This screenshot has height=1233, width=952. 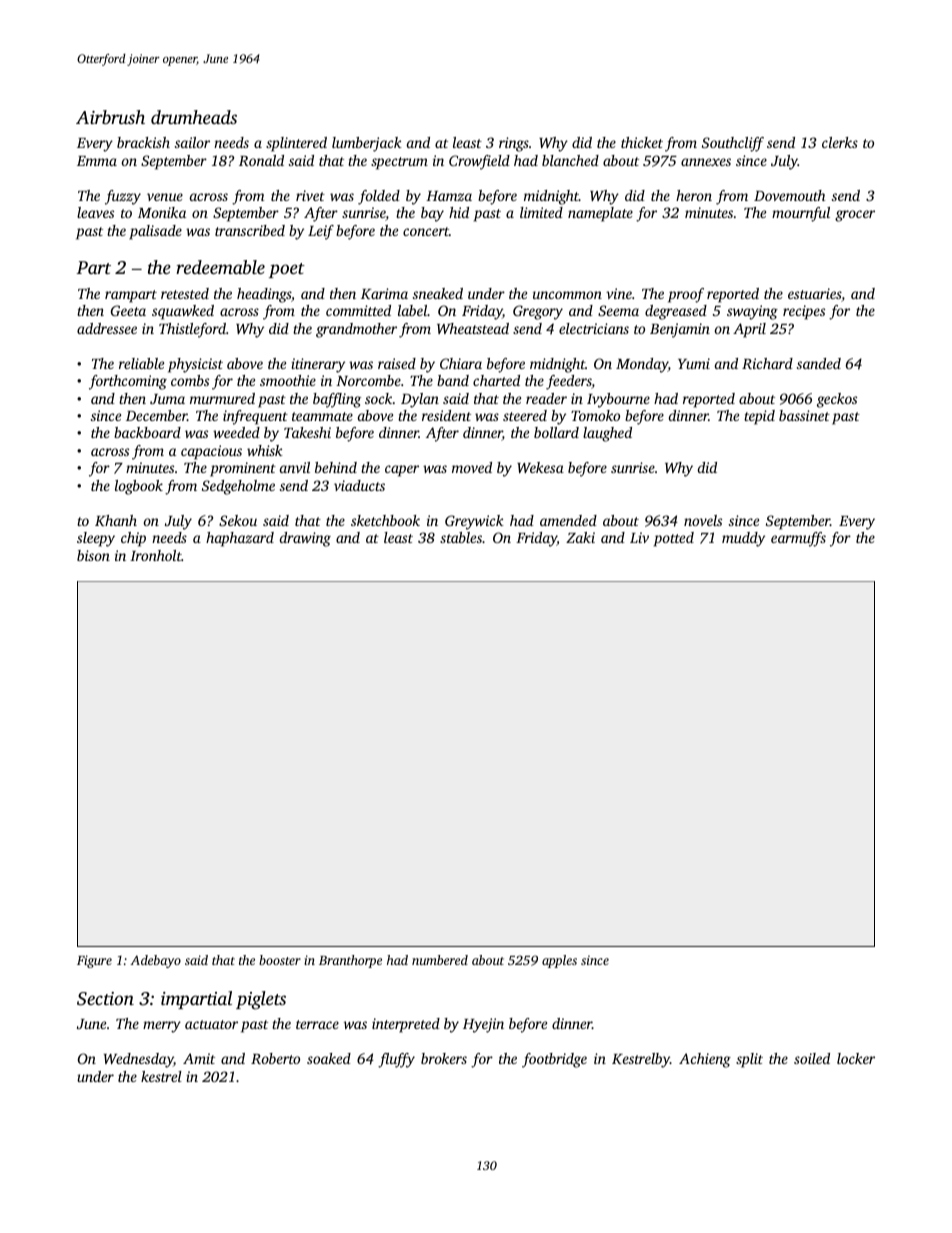 I want to click on muddy, so click(x=743, y=539).
